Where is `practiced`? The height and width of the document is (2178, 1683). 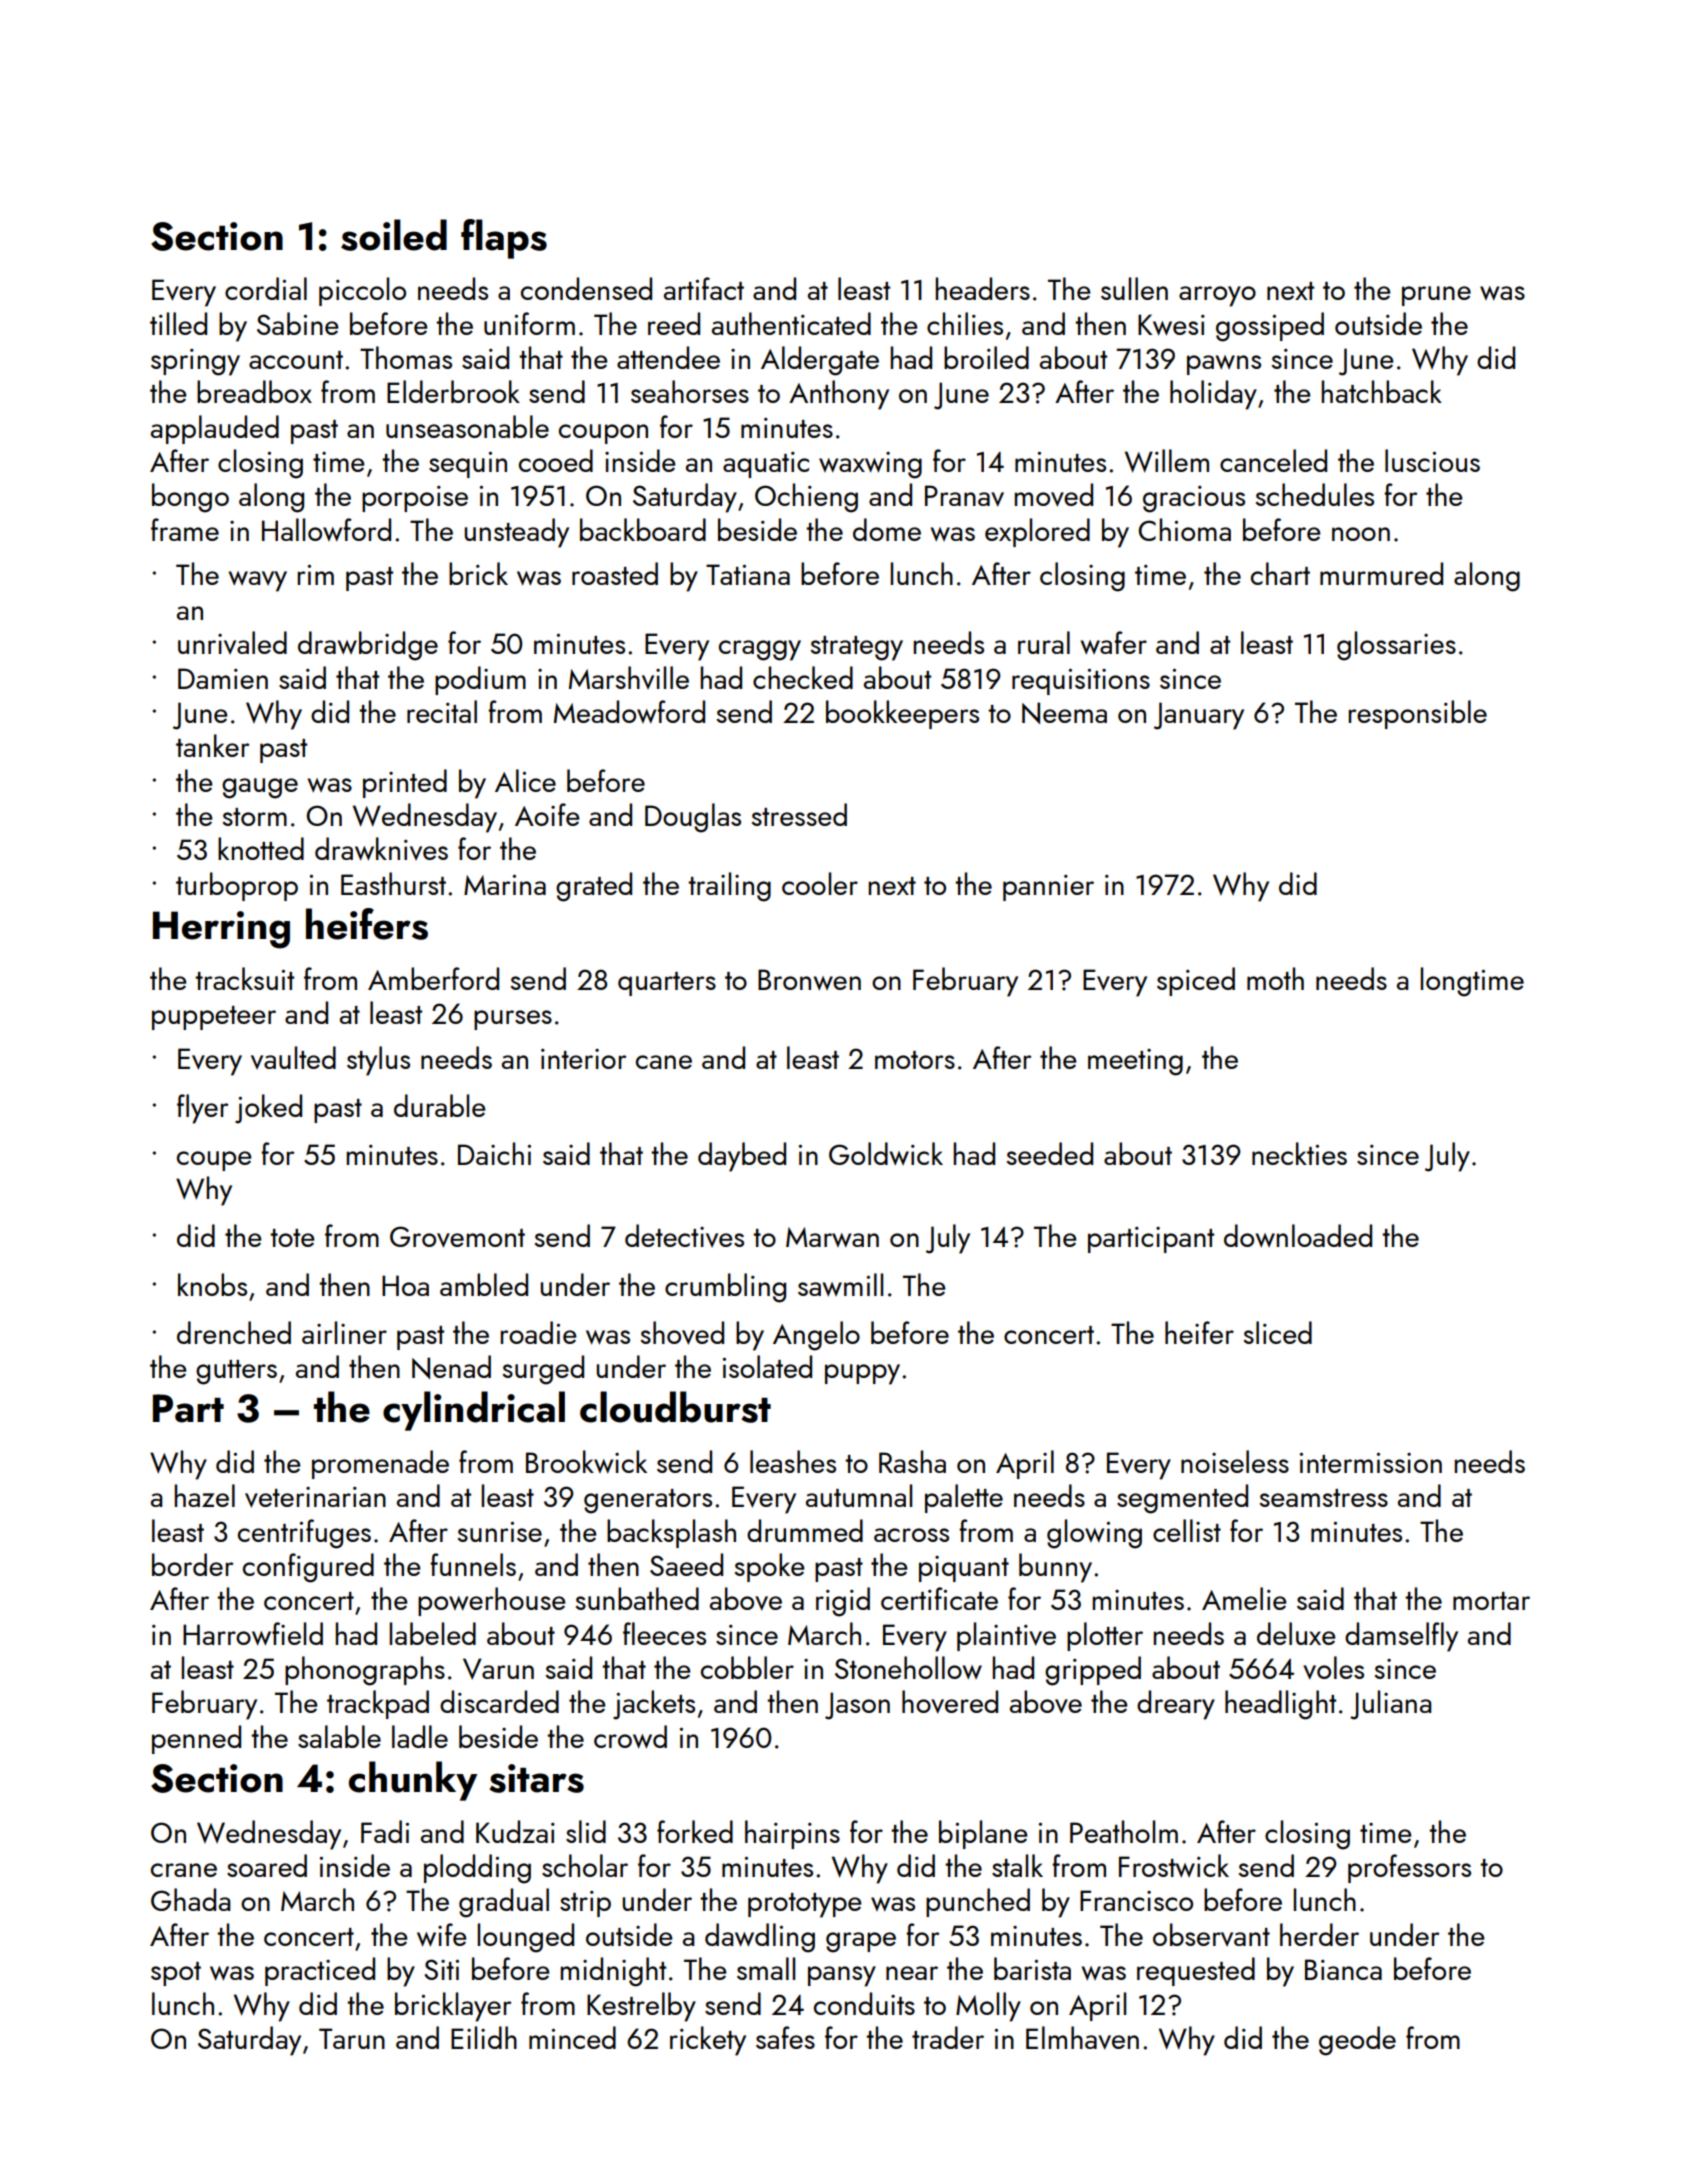
practiced is located at coordinates (320, 1971).
